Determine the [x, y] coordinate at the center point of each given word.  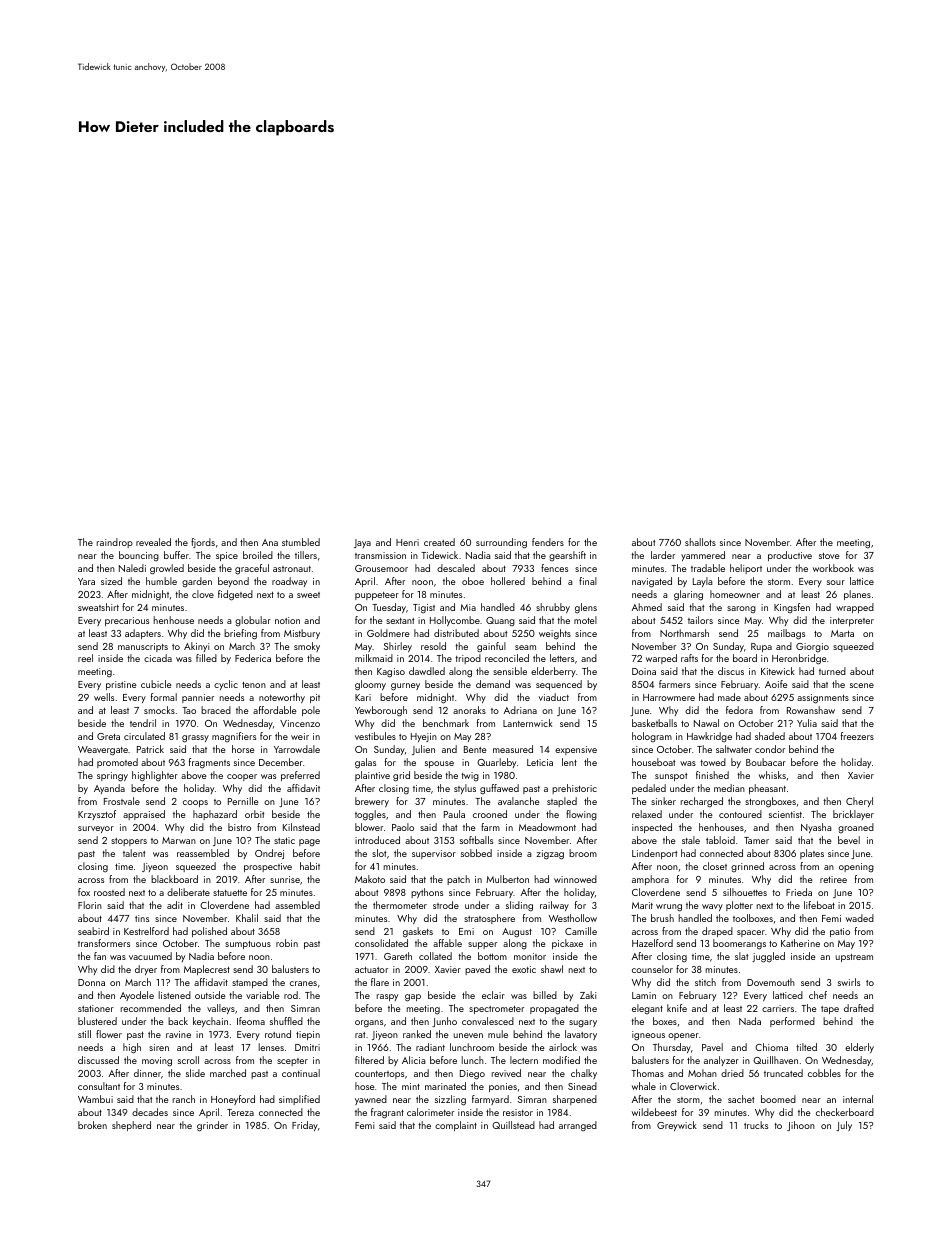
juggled [768, 957]
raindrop [115, 543]
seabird [93, 931]
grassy [195, 739]
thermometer [400, 905]
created [439, 542]
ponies [503, 1087]
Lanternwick [528, 723]
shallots [700, 542]
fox [84, 892]
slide [195, 1073]
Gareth [398, 956]
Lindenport [654, 854]
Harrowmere [669, 697]
